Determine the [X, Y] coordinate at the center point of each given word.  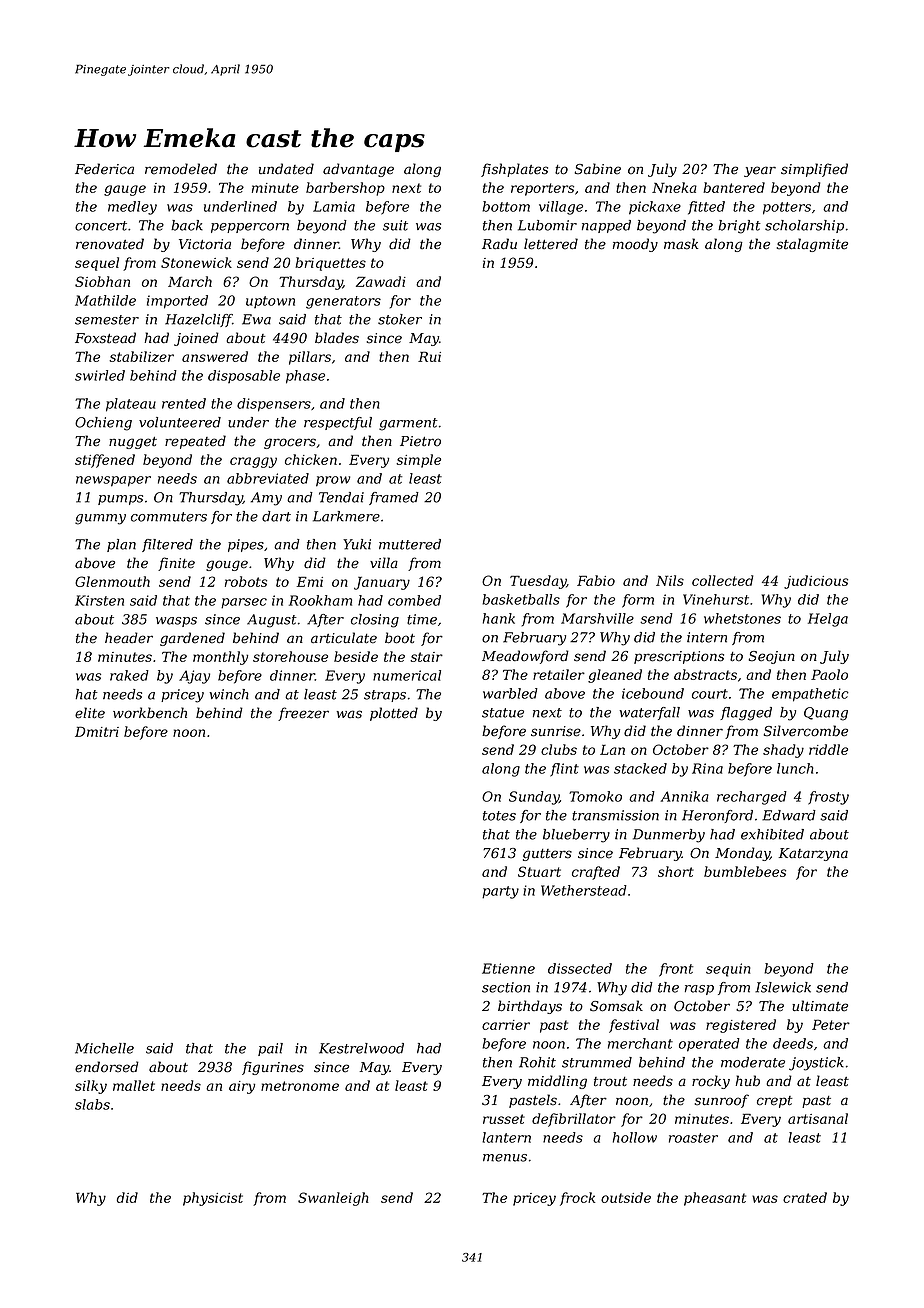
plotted [394, 714]
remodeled [181, 169]
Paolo [829, 674]
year [760, 171]
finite [176, 564]
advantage [358, 170]
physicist [213, 1199]
